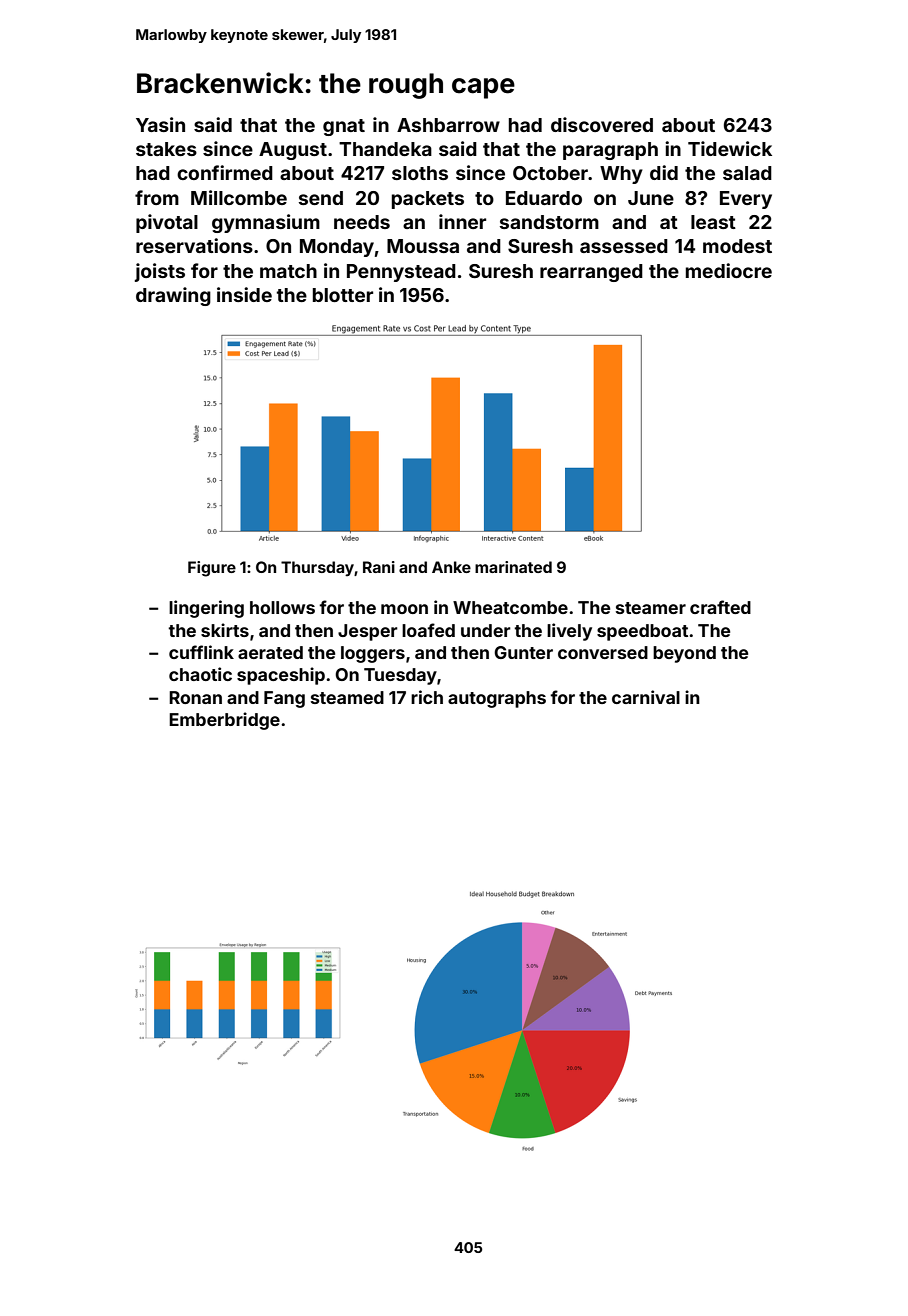 This screenshot has height=1316, width=908. Describe the element at coordinates (344, 127) in the screenshot. I see `gnat` at that location.
